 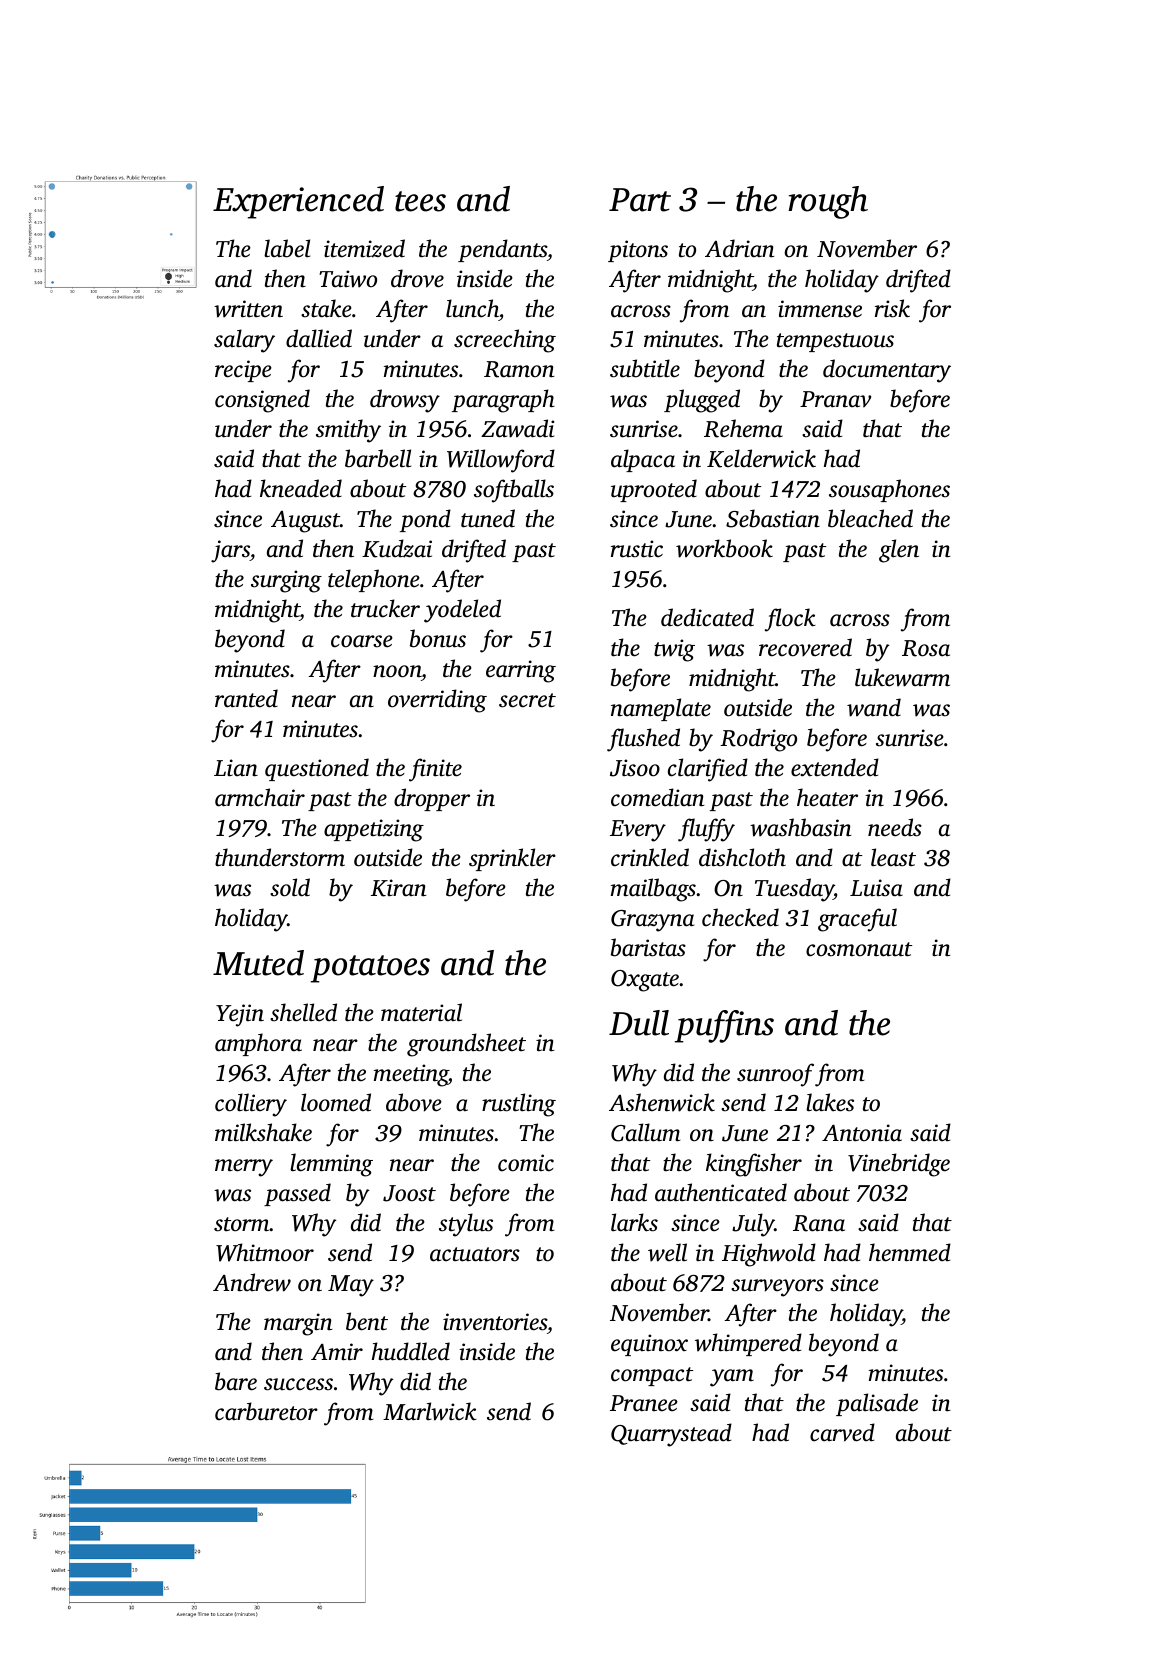 I want to click on checked, so click(x=740, y=917).
